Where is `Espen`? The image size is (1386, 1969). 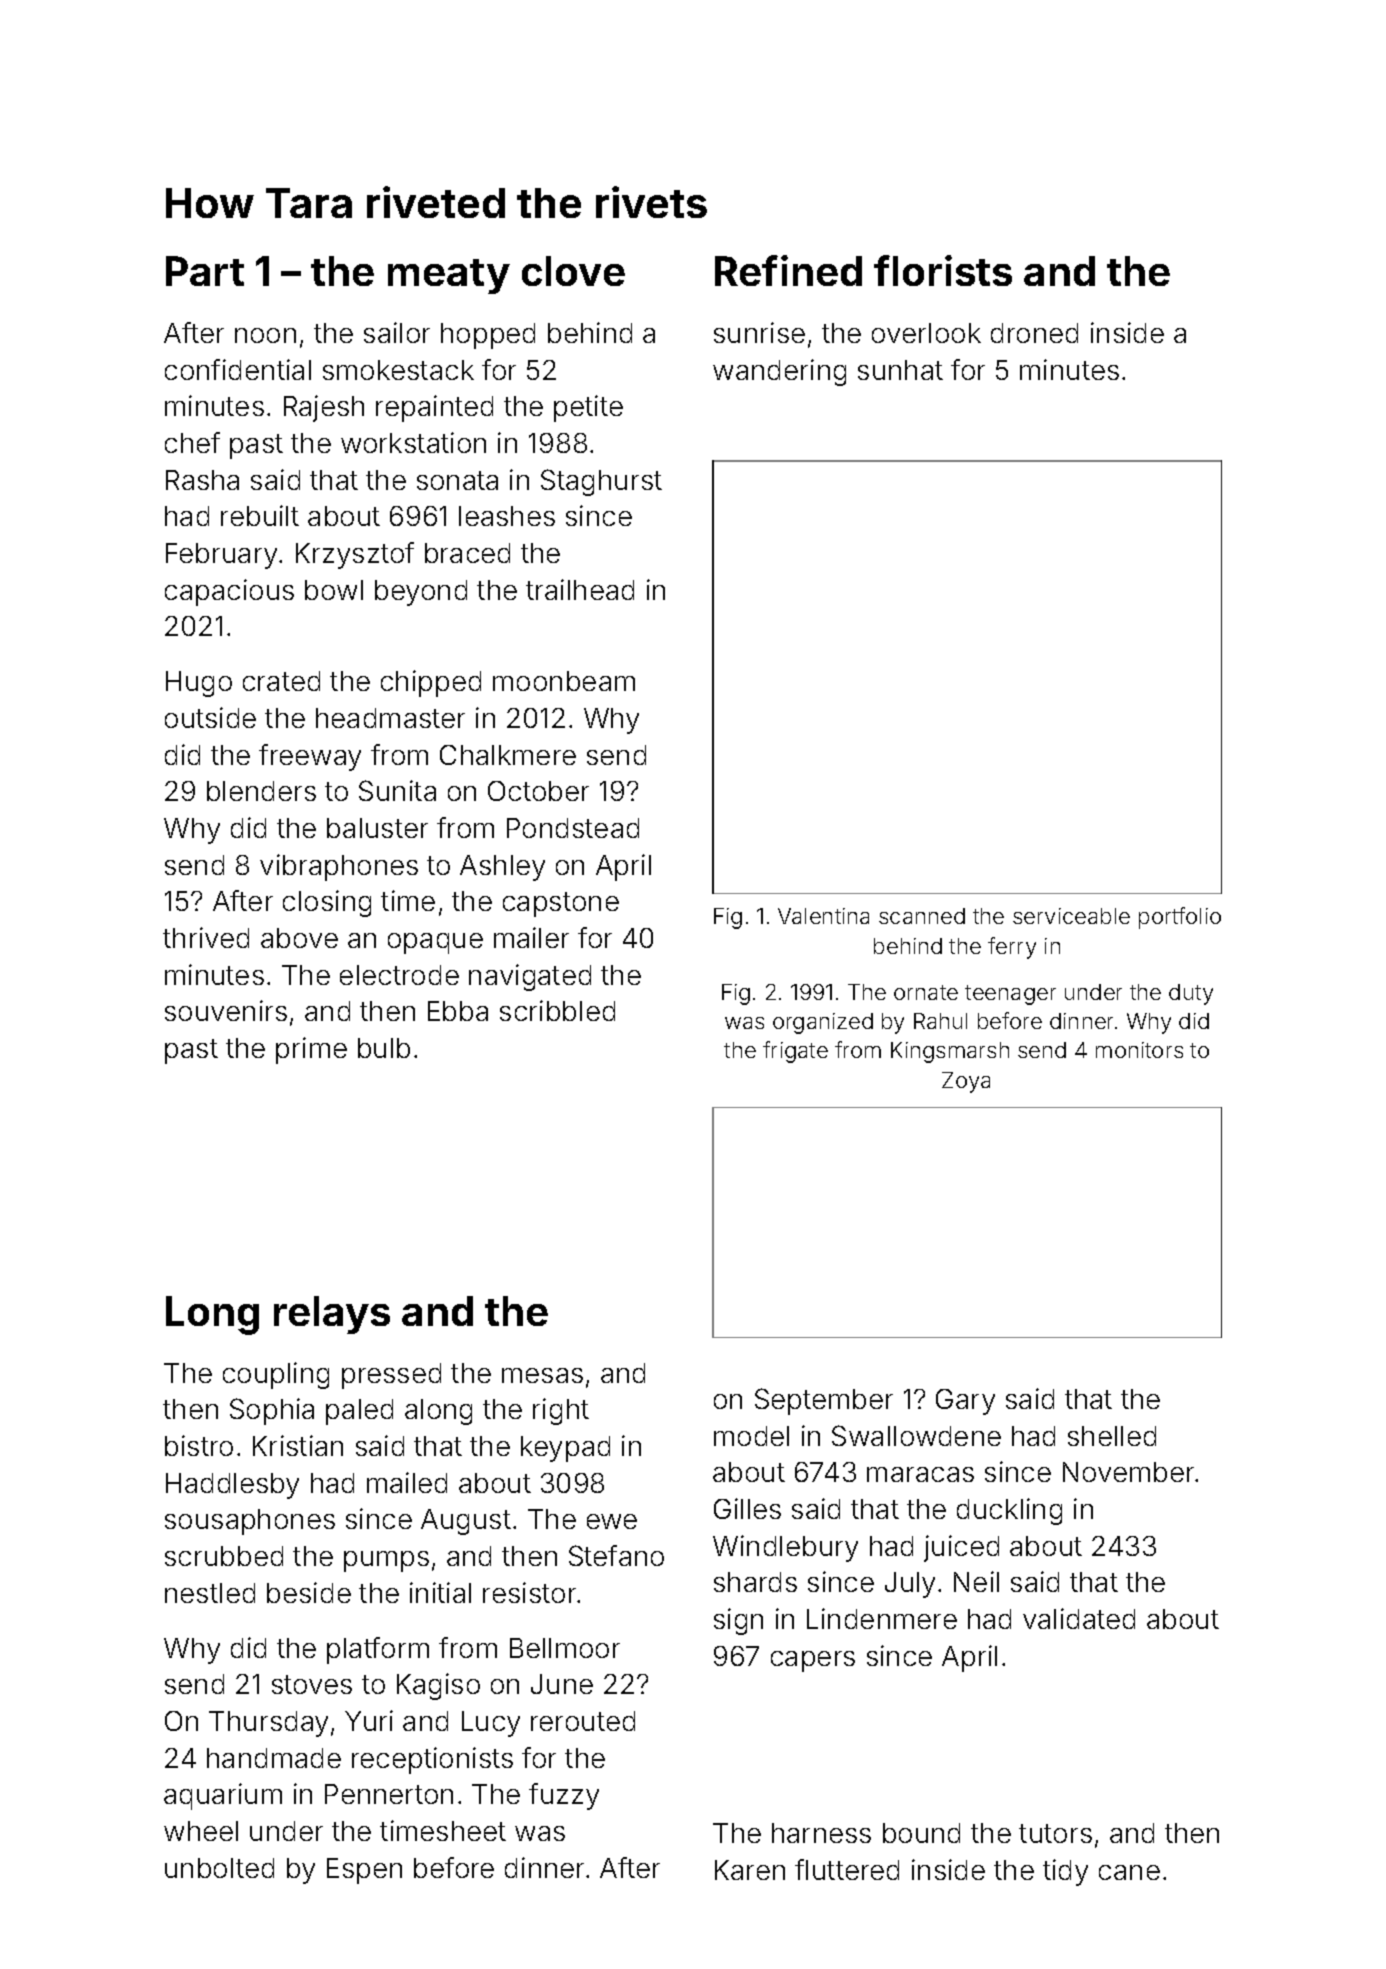
Espen is located at coordinates (364, 1871).
